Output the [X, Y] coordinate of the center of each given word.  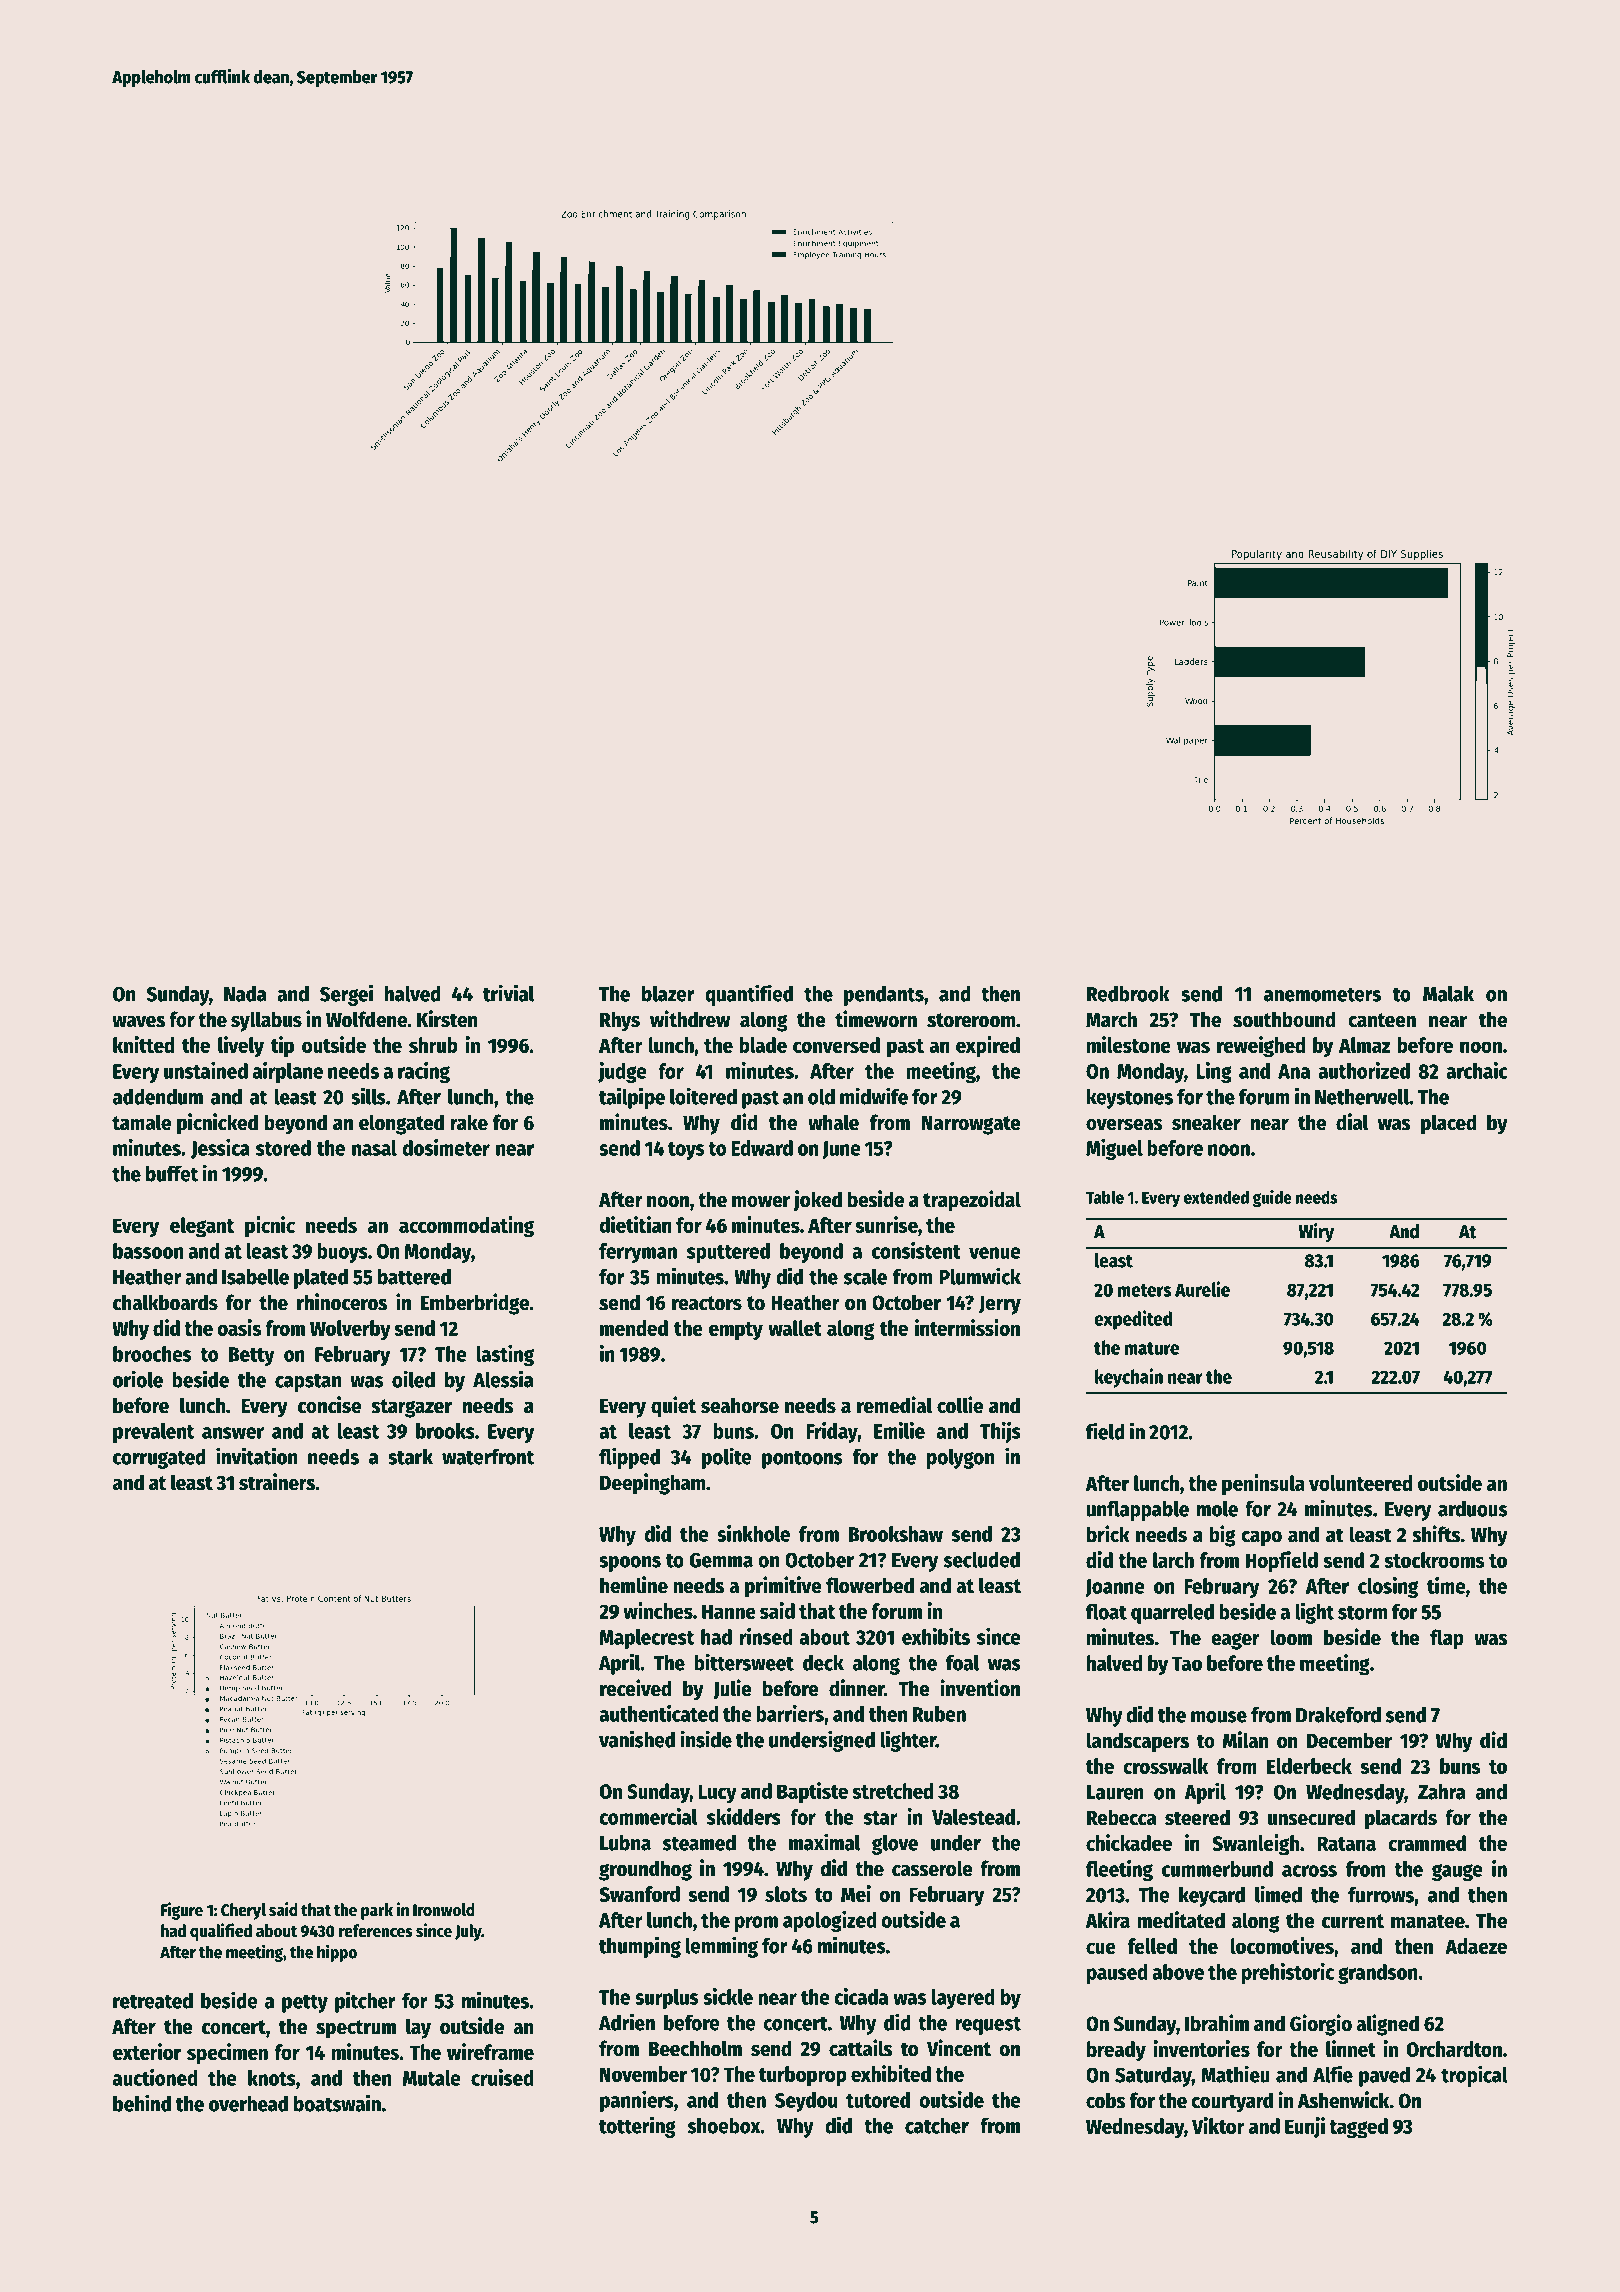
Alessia [503, 1379]
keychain [1129, 1378]
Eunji [1305, 2127]
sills [368, 1096]
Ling [1214, 1072]
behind [142, 2103]
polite [727, 1458]
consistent [916, 1250]
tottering [637, 2127]
